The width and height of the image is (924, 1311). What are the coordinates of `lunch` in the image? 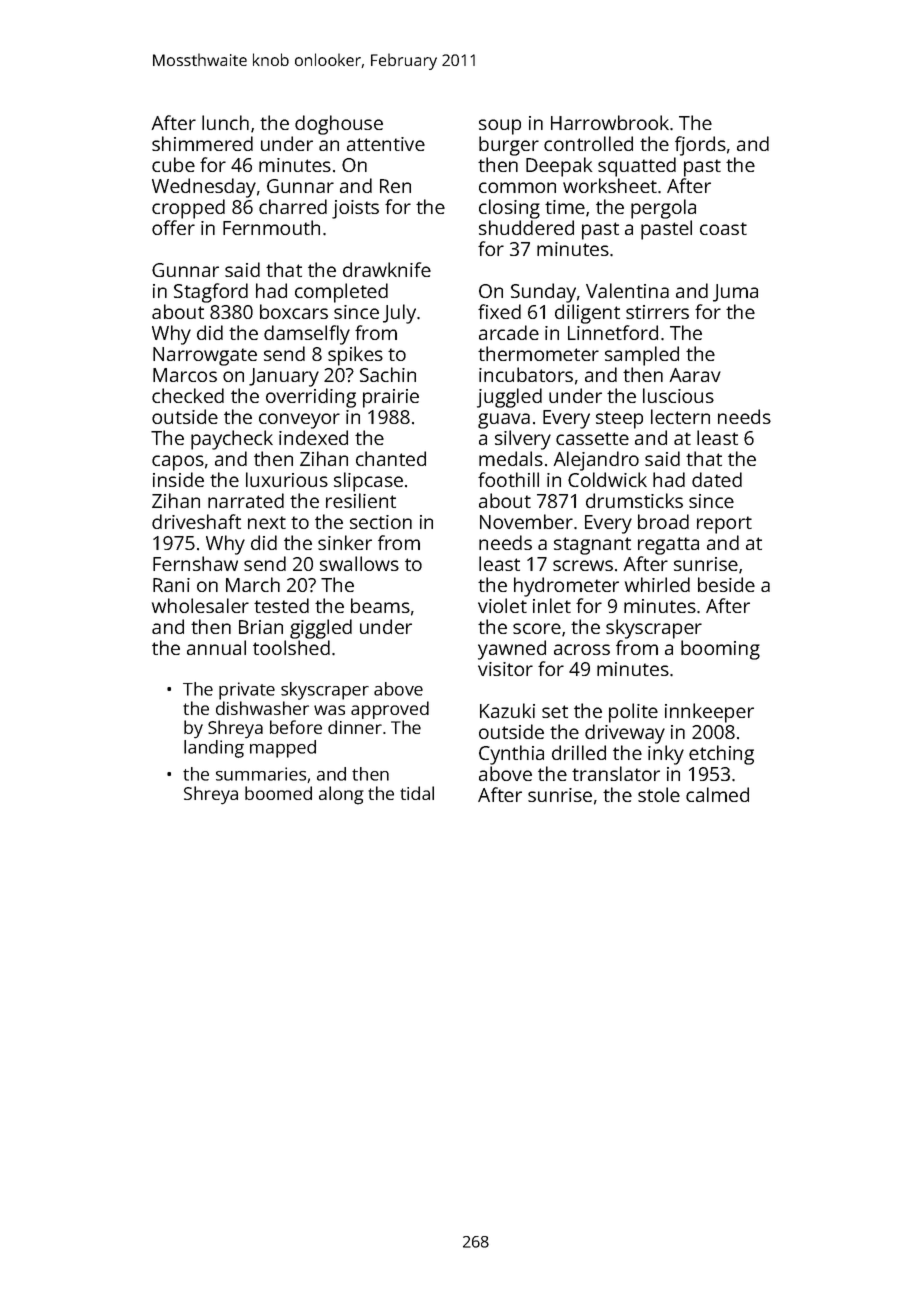 It's located at (225, 122).
